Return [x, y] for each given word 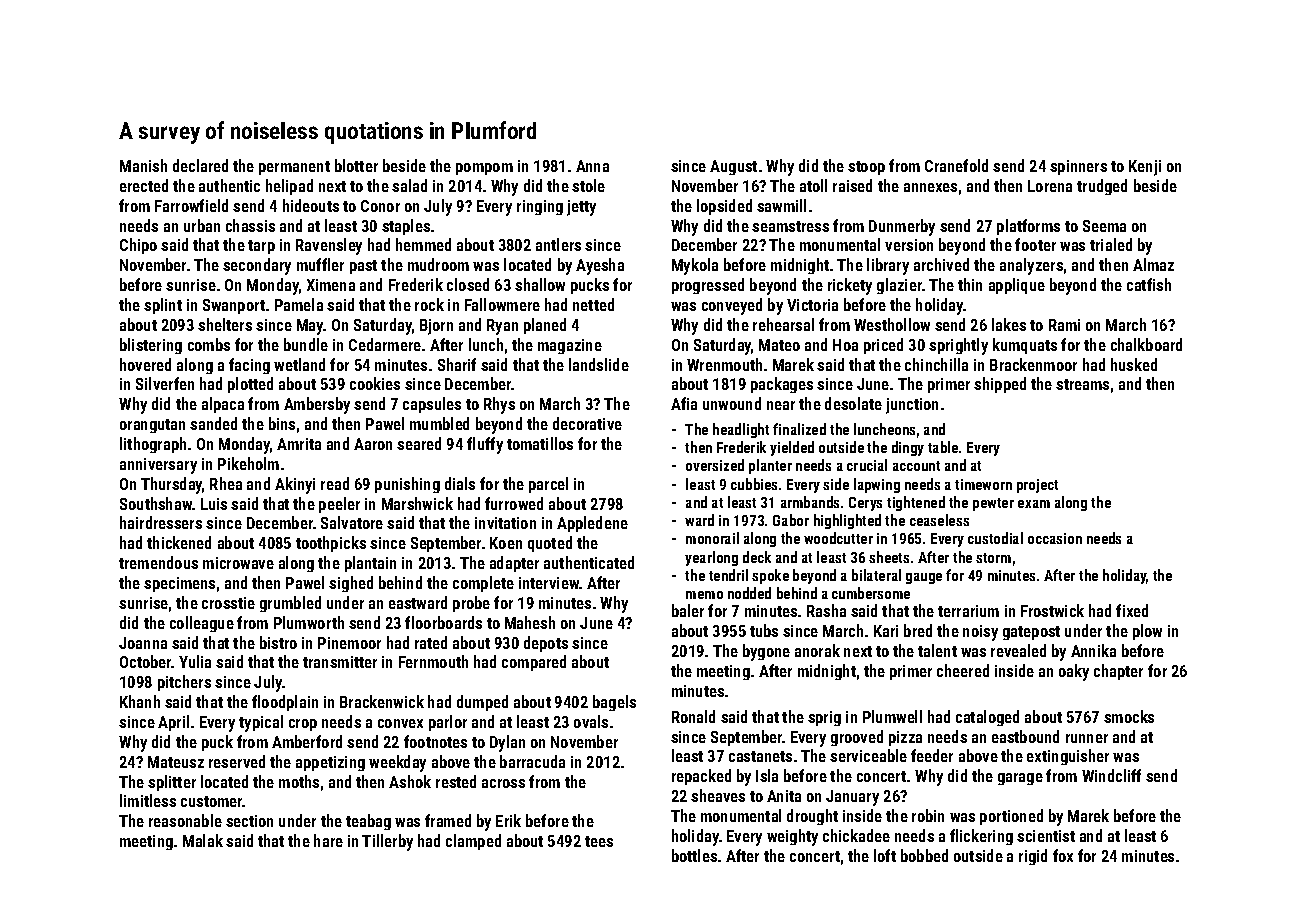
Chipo [138, 246]
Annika [1093, 650]
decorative [587, 423]
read [335, 483]
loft [885, 855]
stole [588, 185]
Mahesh [530, 622]
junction [912, 406]
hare [328, 840]
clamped [473, 842]
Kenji [1145, 168]
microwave [238, 563]
